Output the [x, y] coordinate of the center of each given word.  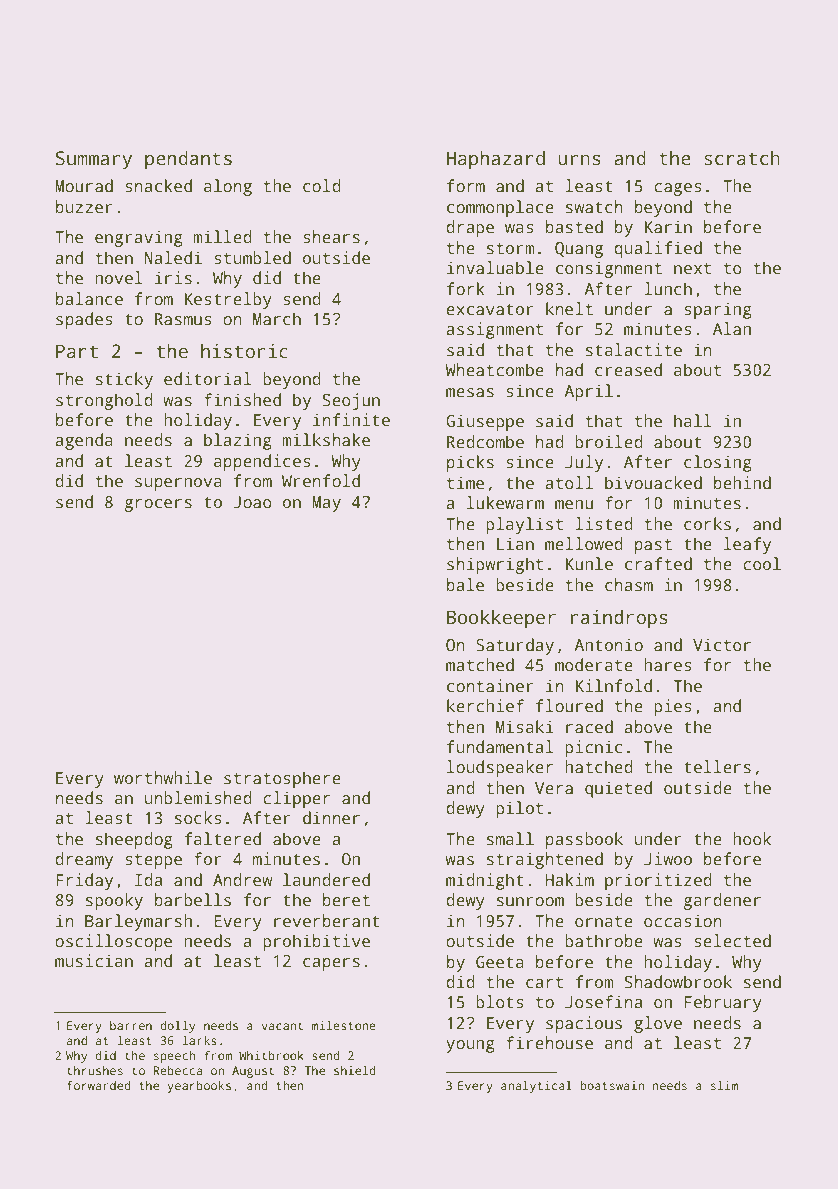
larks [200, 1040]
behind [742, 482]
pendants [188, 160]
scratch [742, 158]
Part [77, 351]
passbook [584, 840]
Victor [722, 645]
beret [346, 900]
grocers [158, 505]
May [326, 504]
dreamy [84, 860]
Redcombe [485, 442]
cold [322, 186]
